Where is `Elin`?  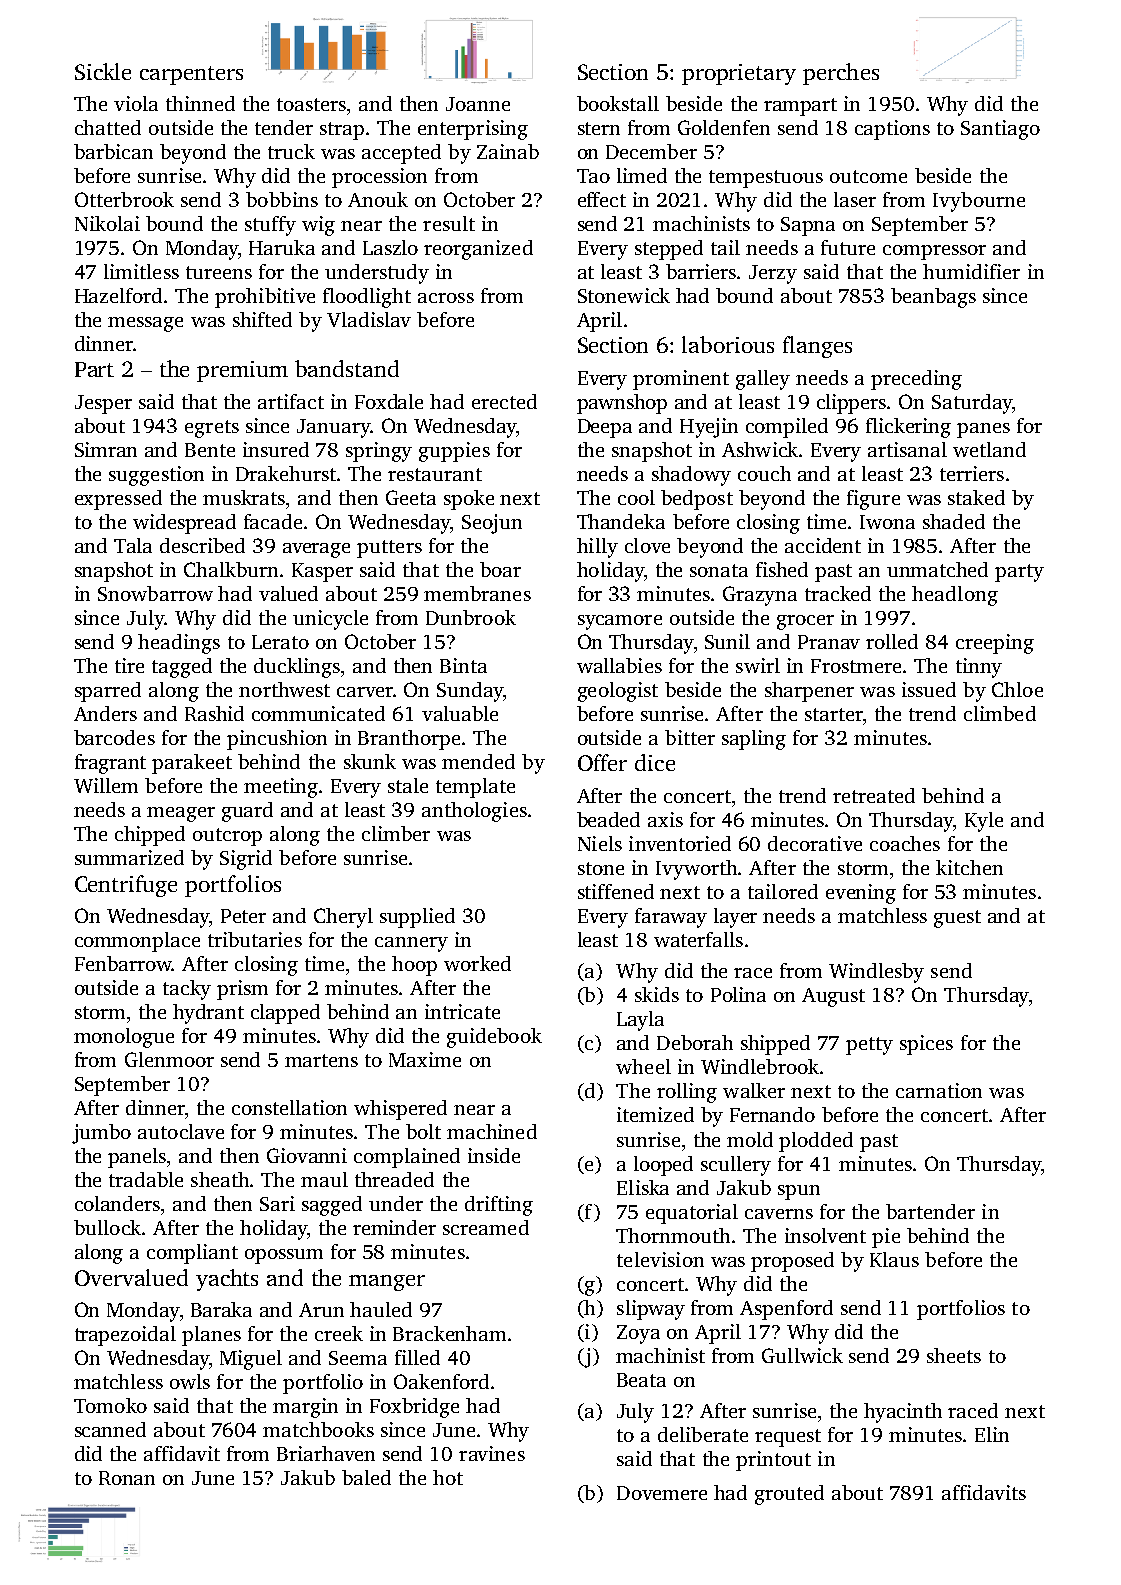 Elin is located at coordinates (992, 1434).
